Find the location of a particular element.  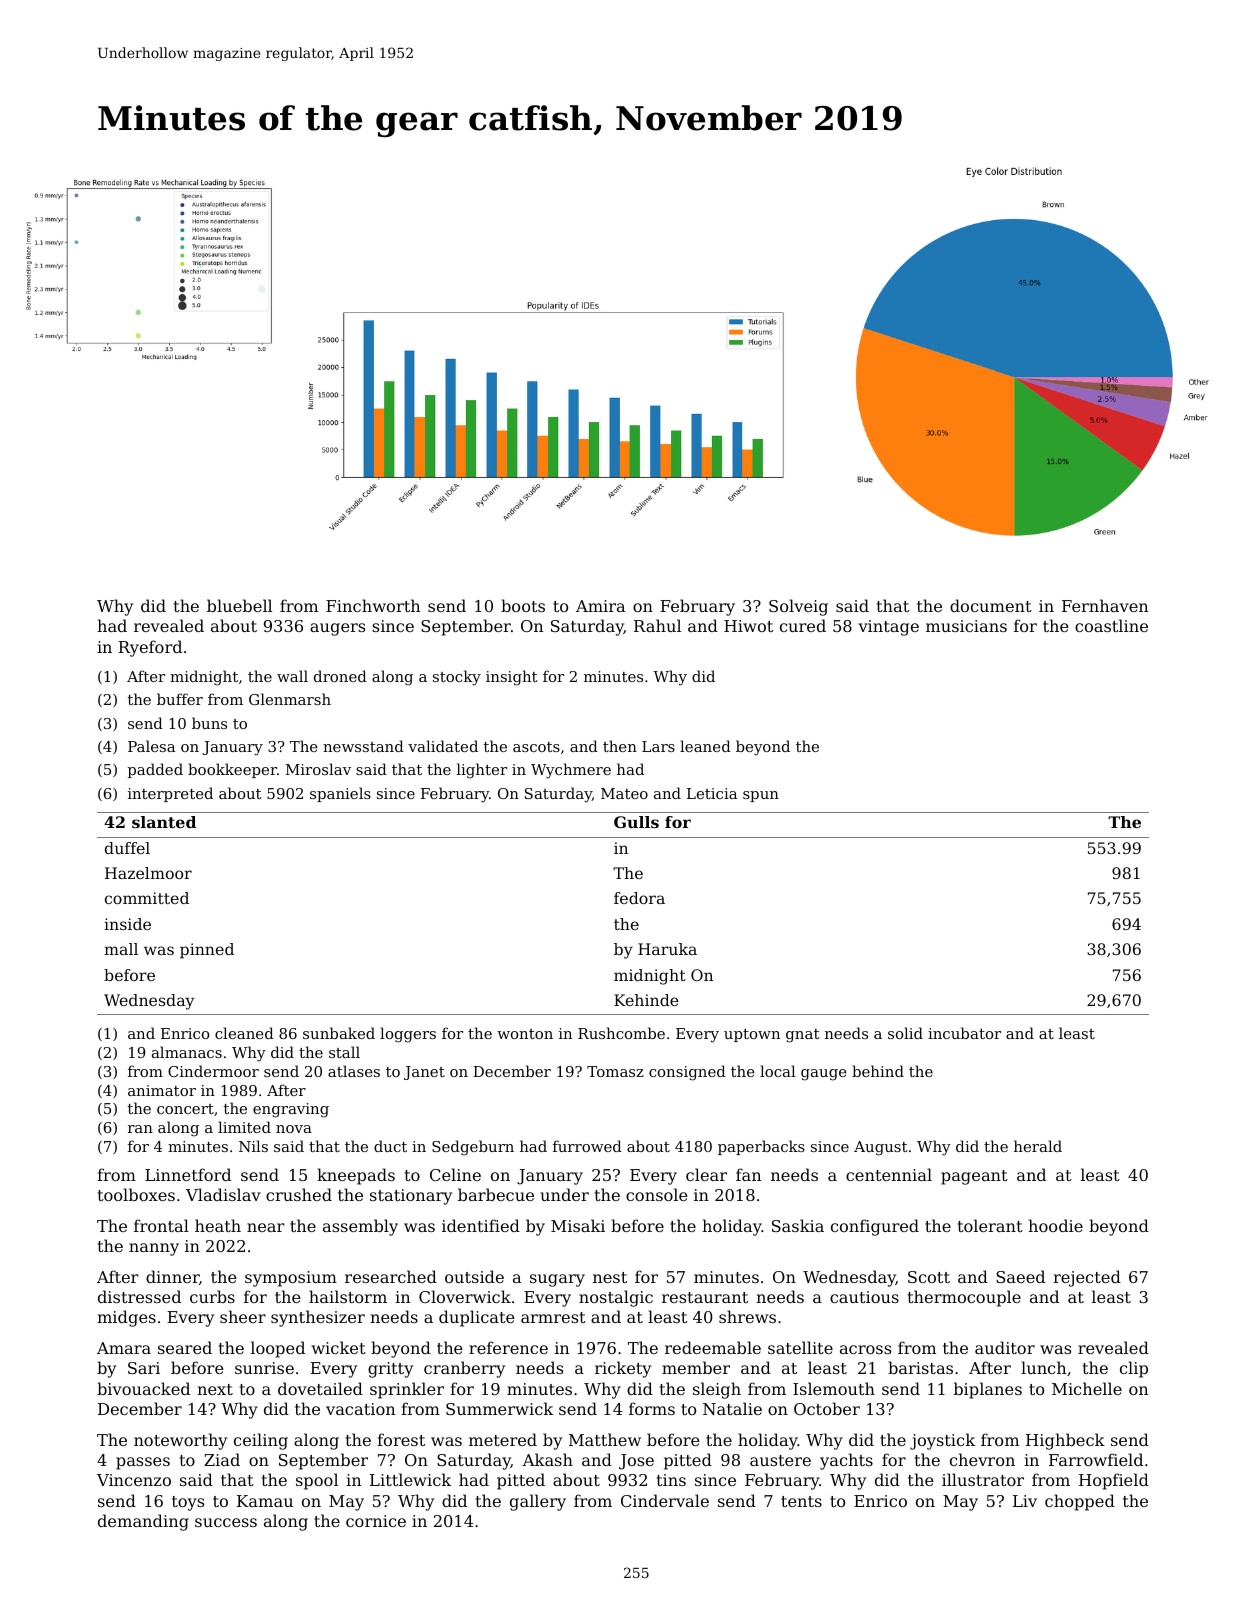

Cindervale is located at coordinates (665, 1500).
